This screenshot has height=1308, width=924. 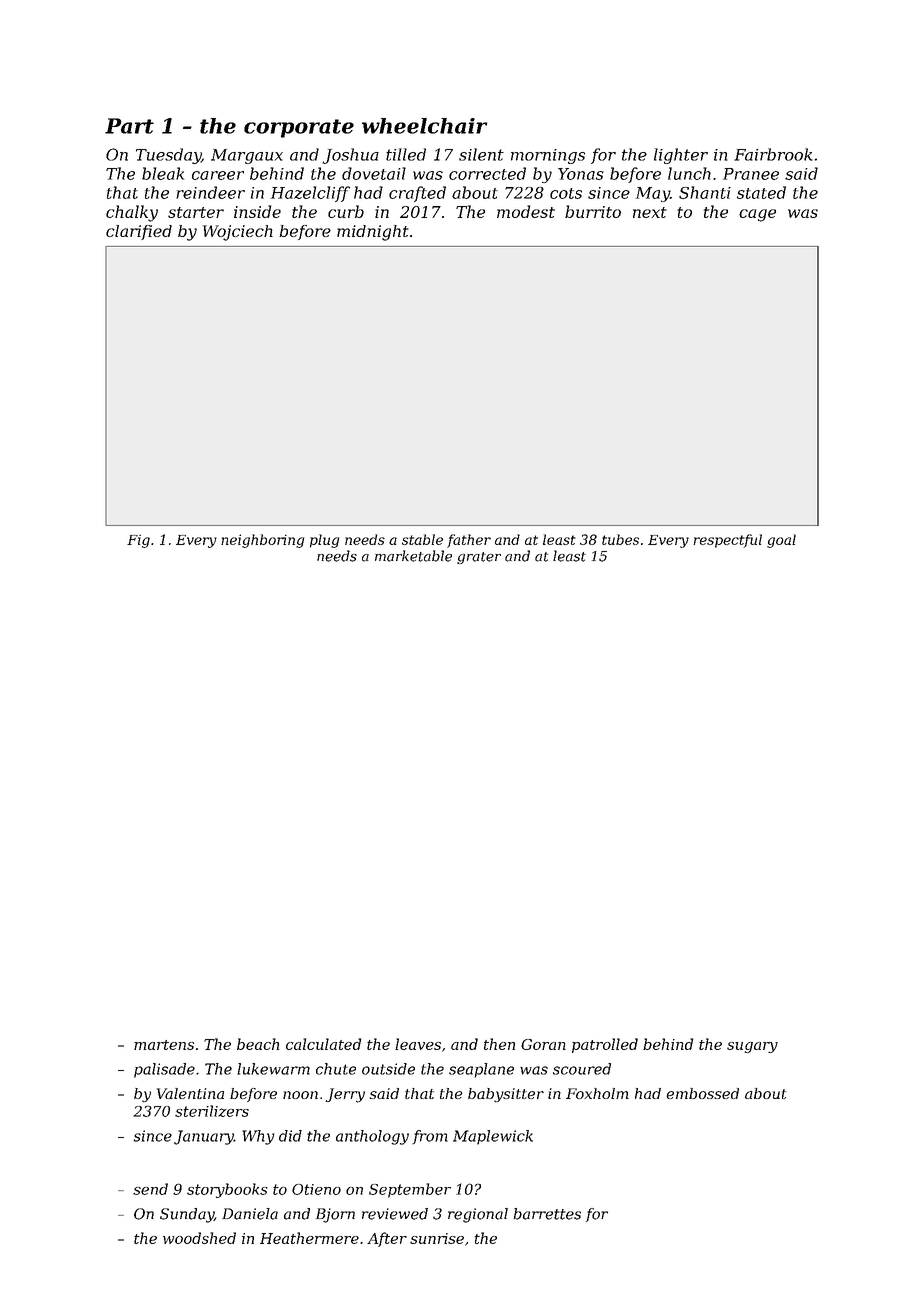 I want to click on palisade, so click(x=164, y=1070).
